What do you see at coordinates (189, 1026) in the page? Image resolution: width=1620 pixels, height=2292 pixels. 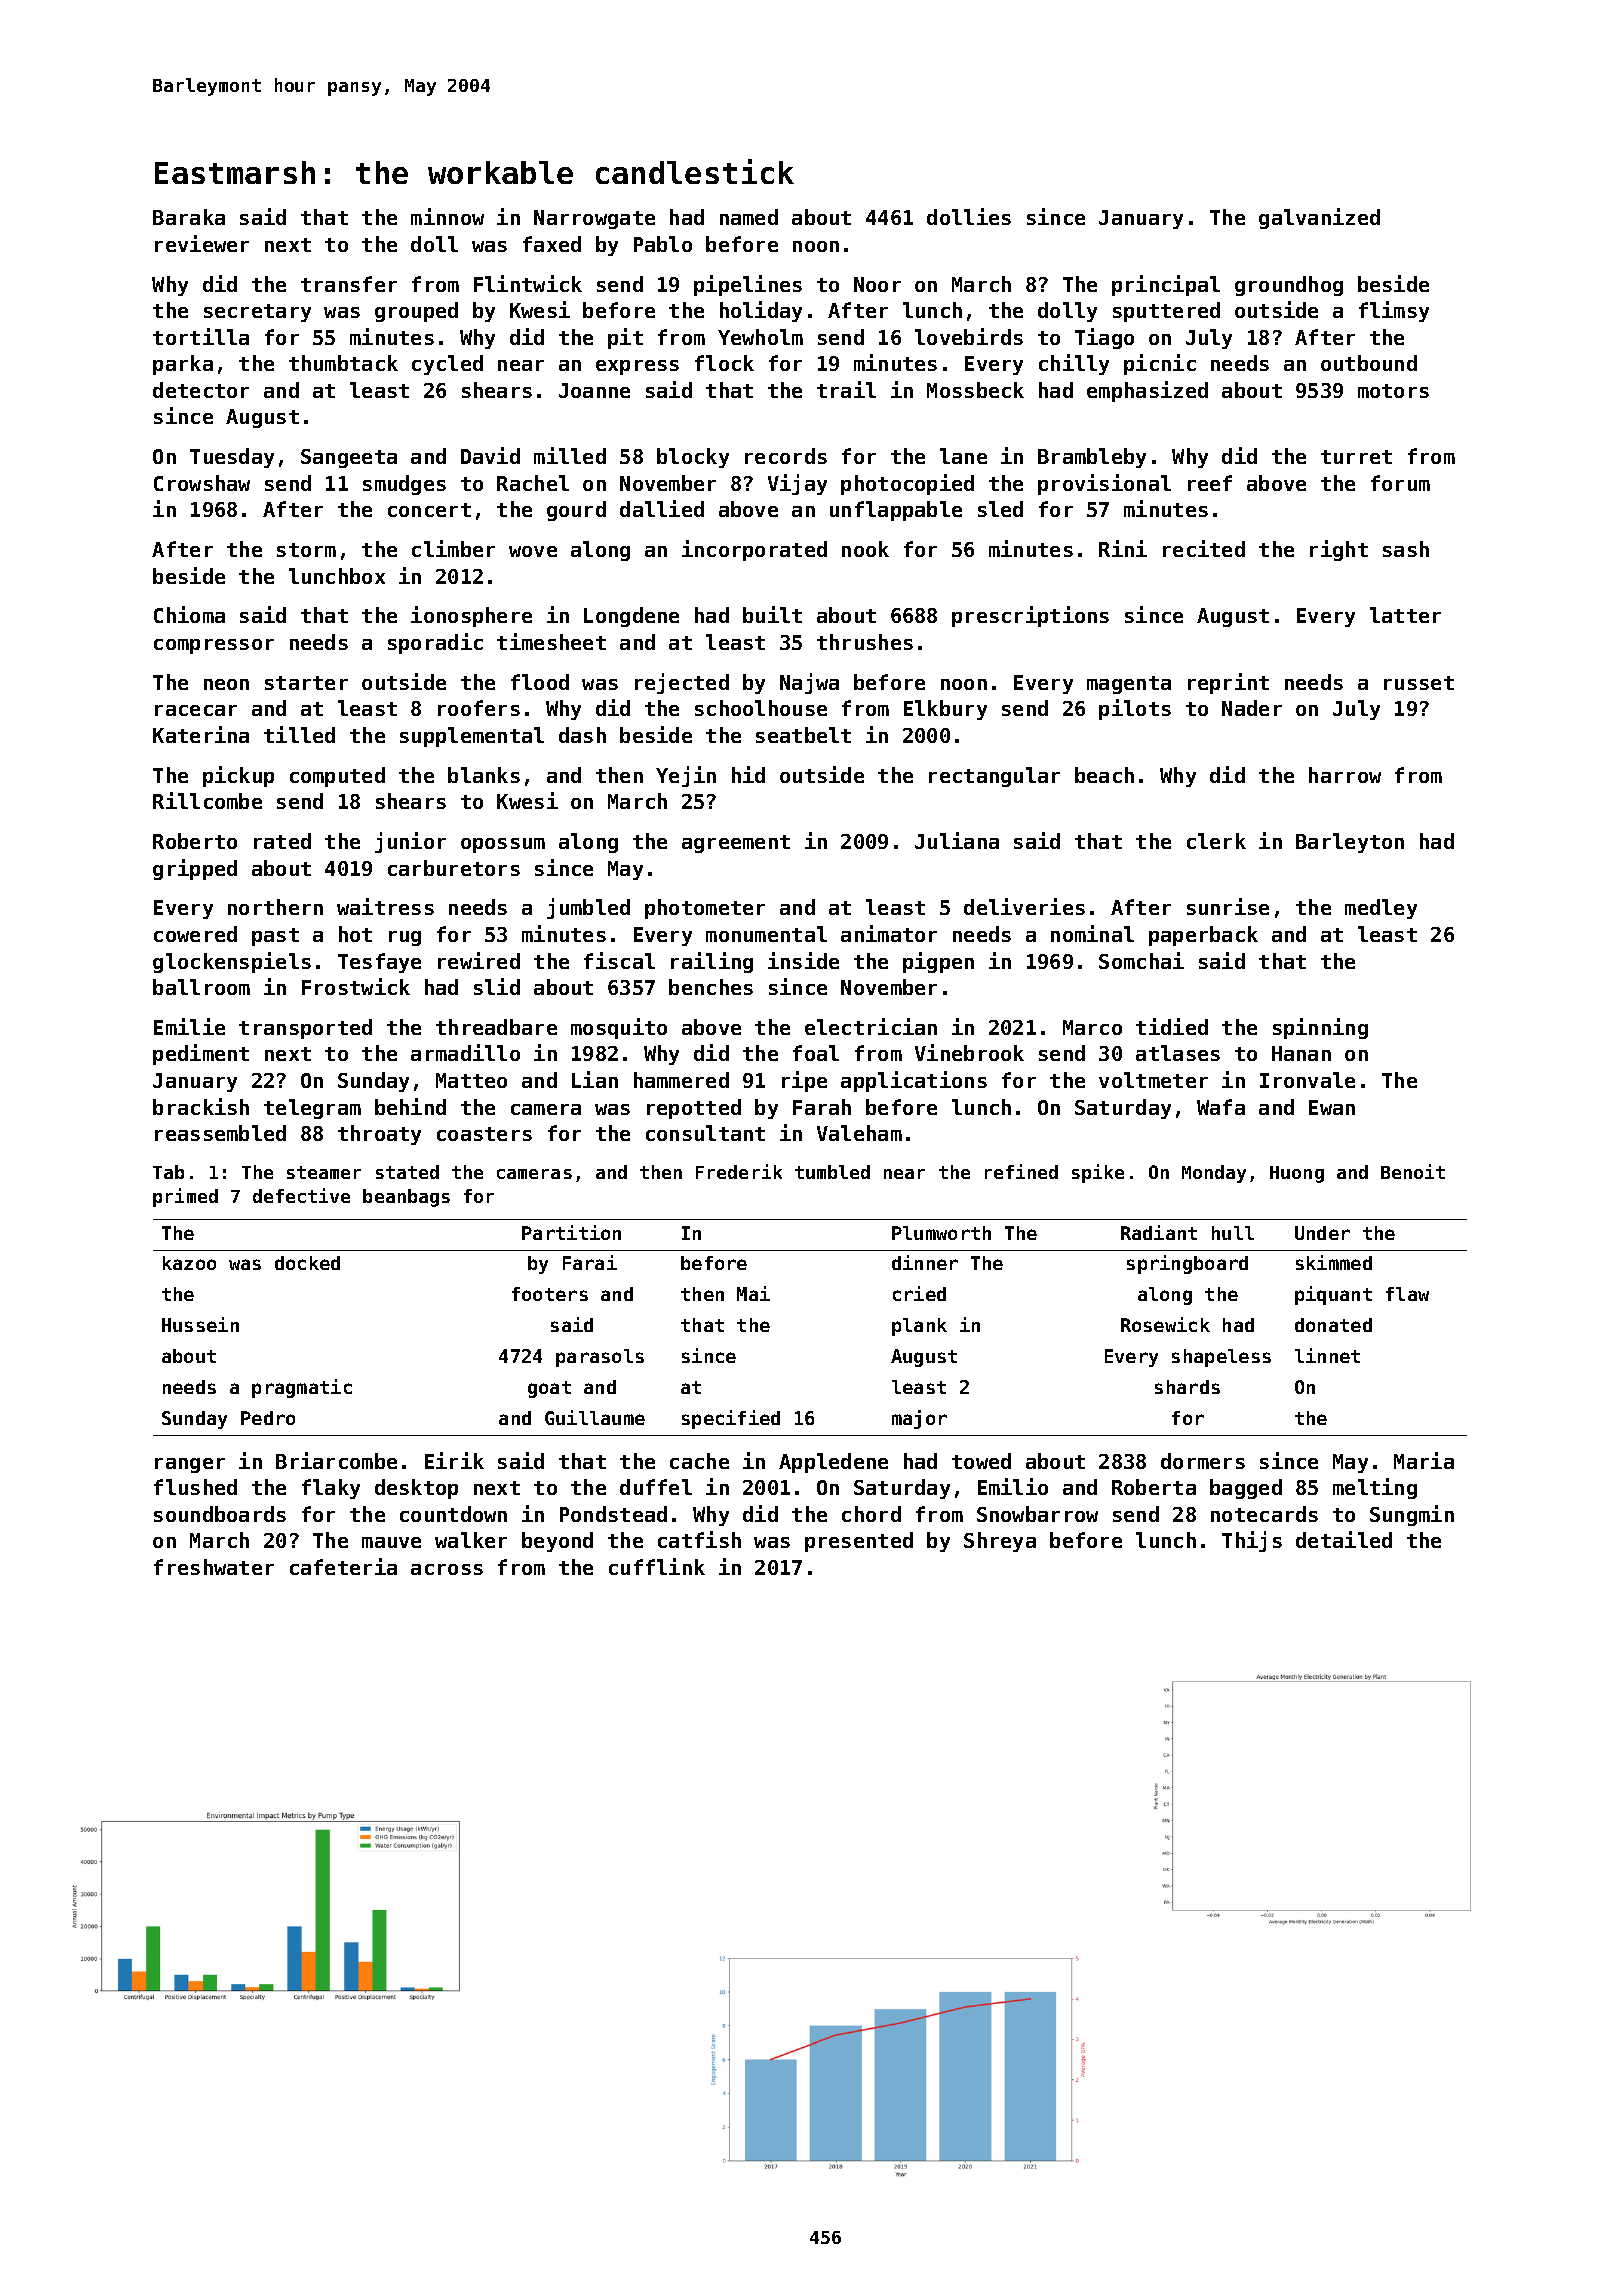 I see `Emilie` at bounding box center [189, 1026].
